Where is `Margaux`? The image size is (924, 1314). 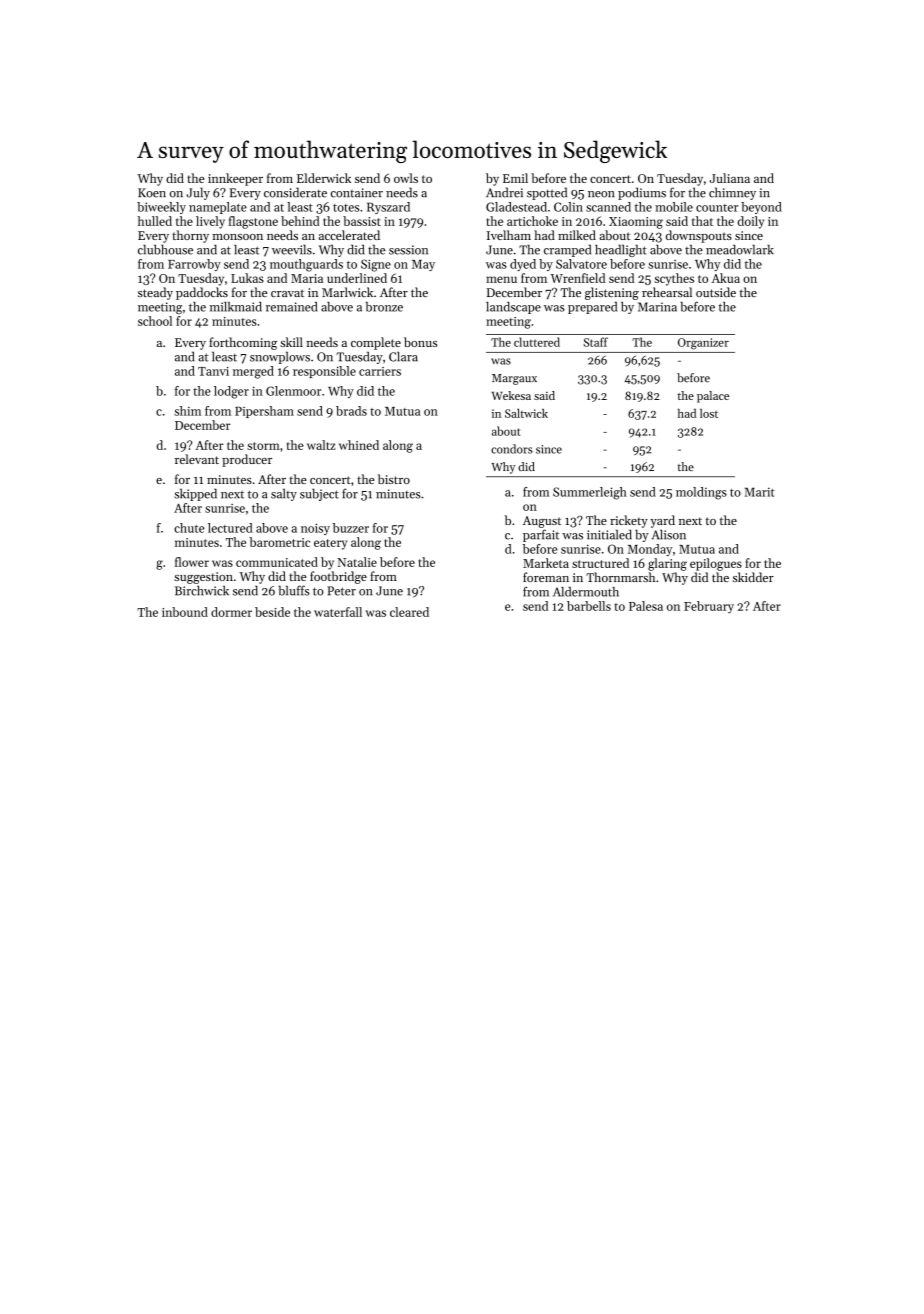
Margaux is located at coordinates (514, 379).
